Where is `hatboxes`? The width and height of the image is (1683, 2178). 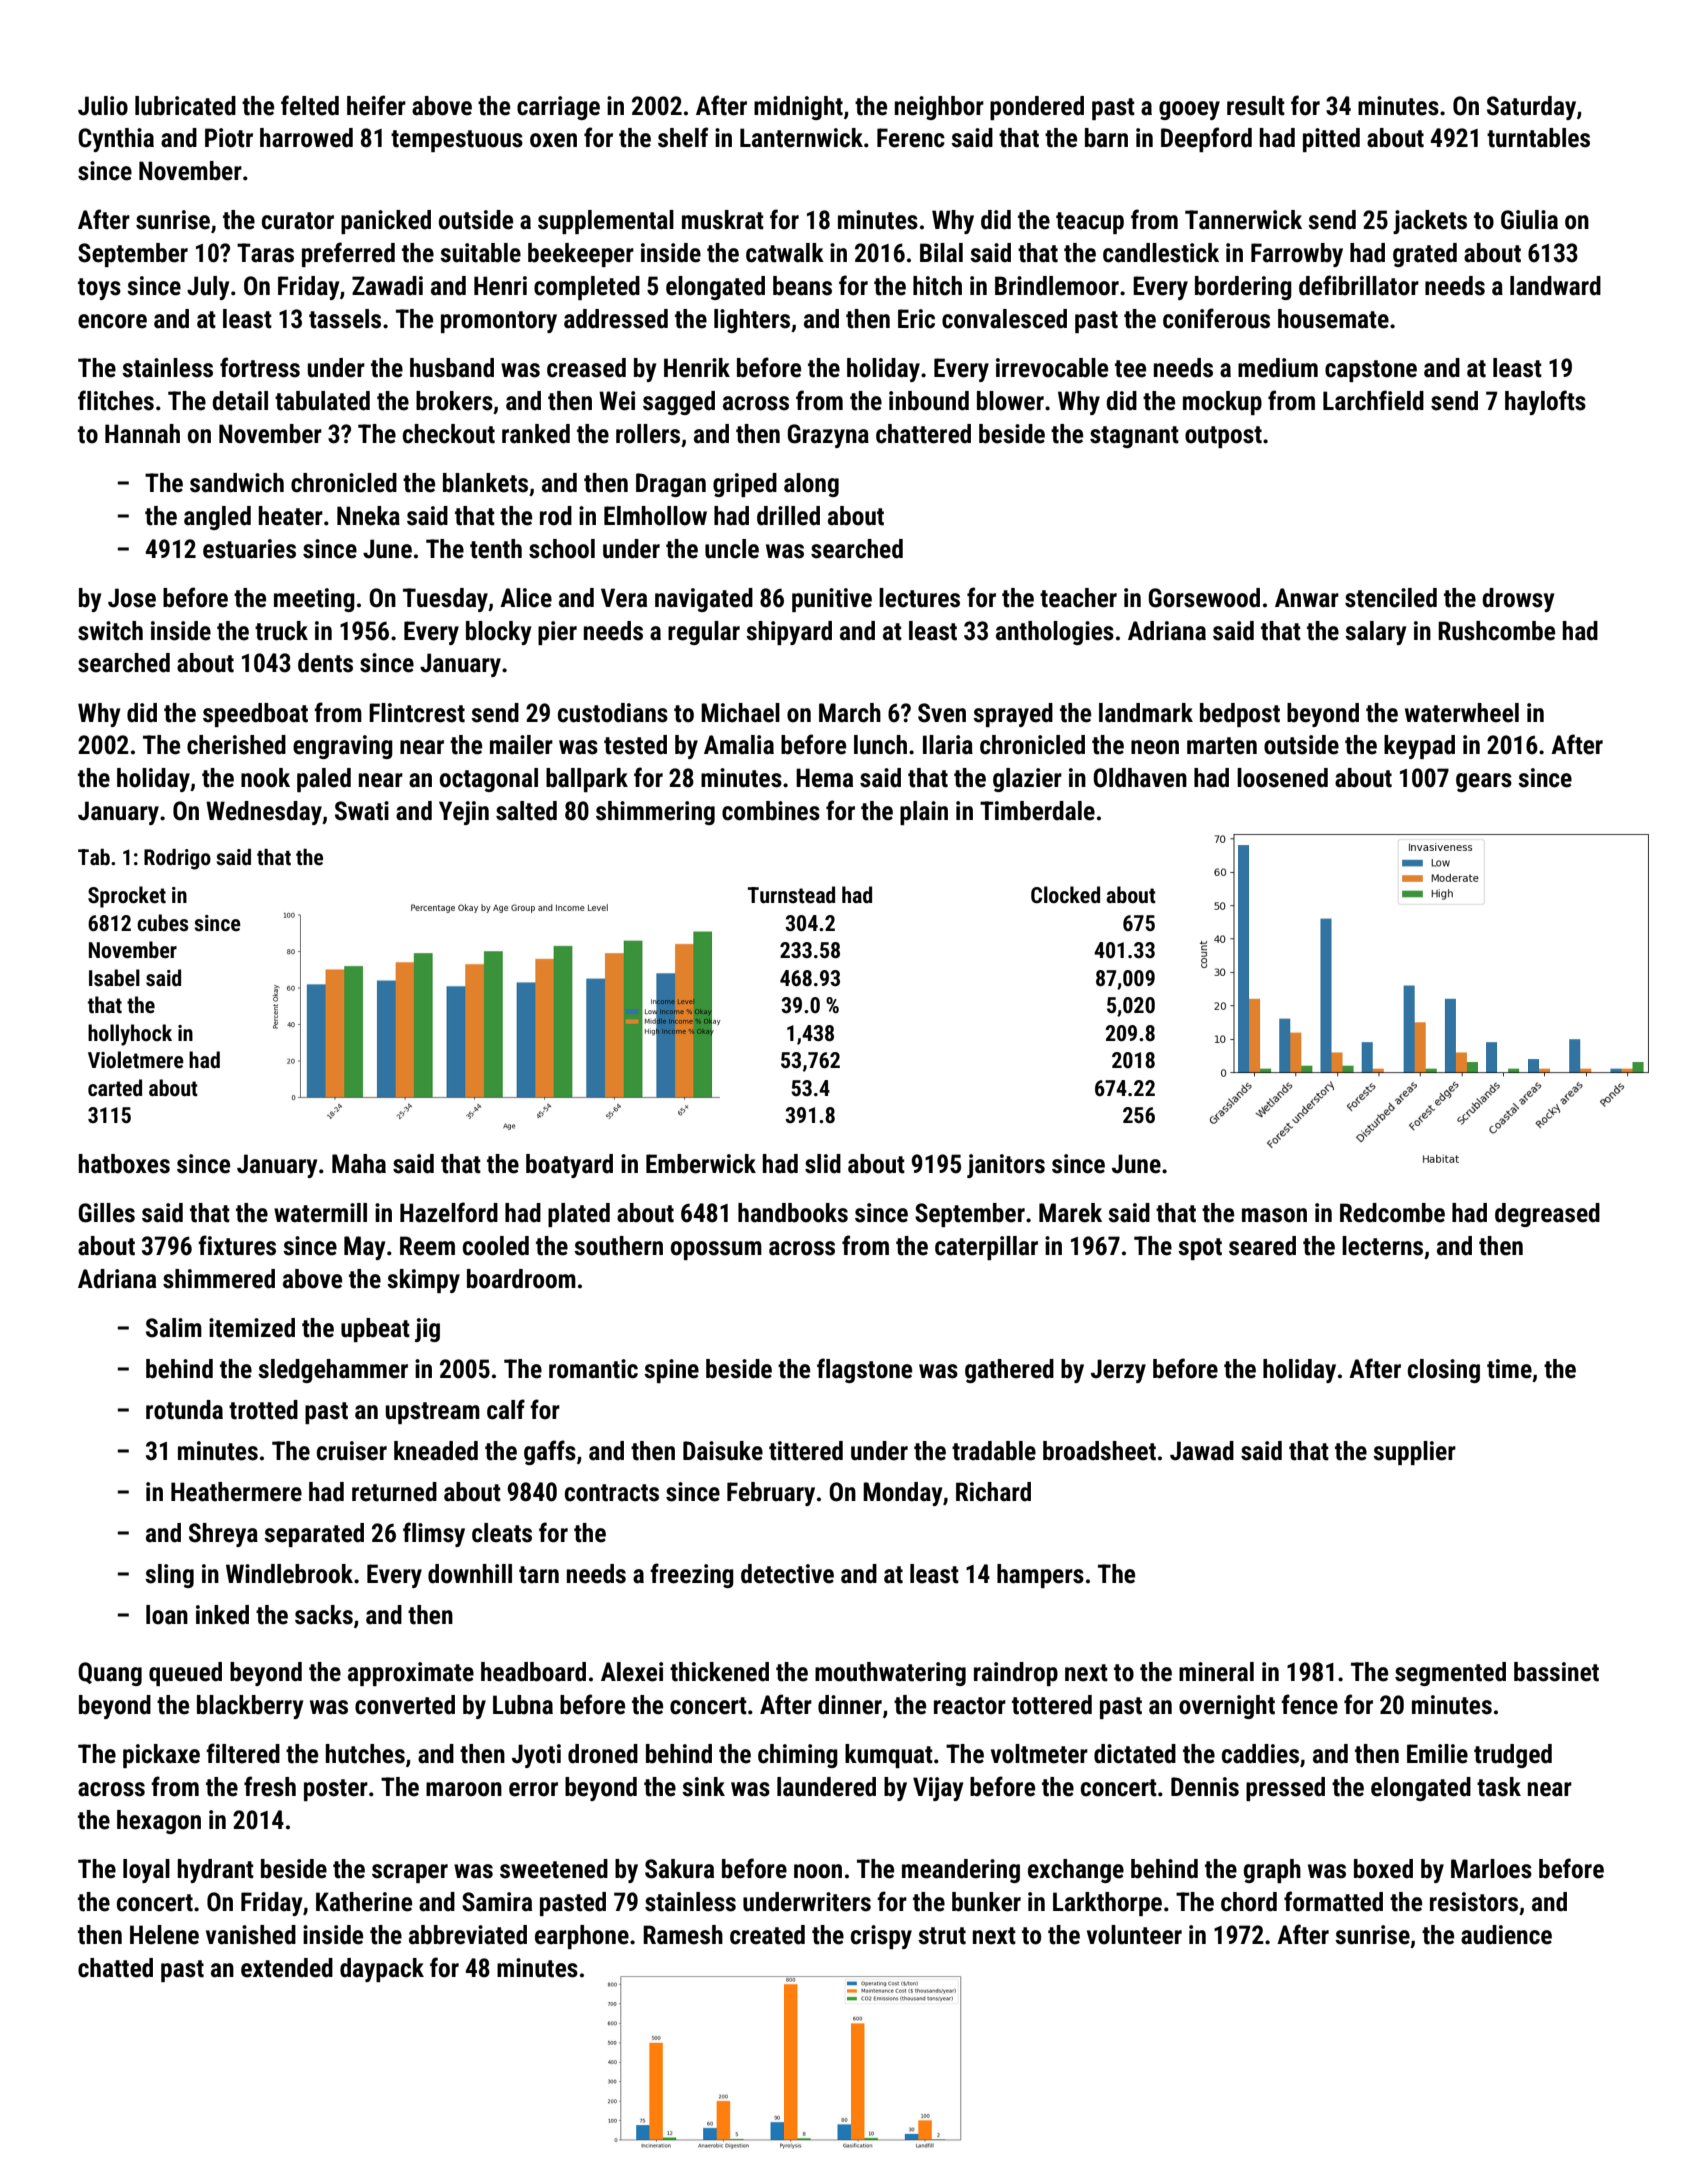
hatboxes is located at coordinates (124, 1164).
